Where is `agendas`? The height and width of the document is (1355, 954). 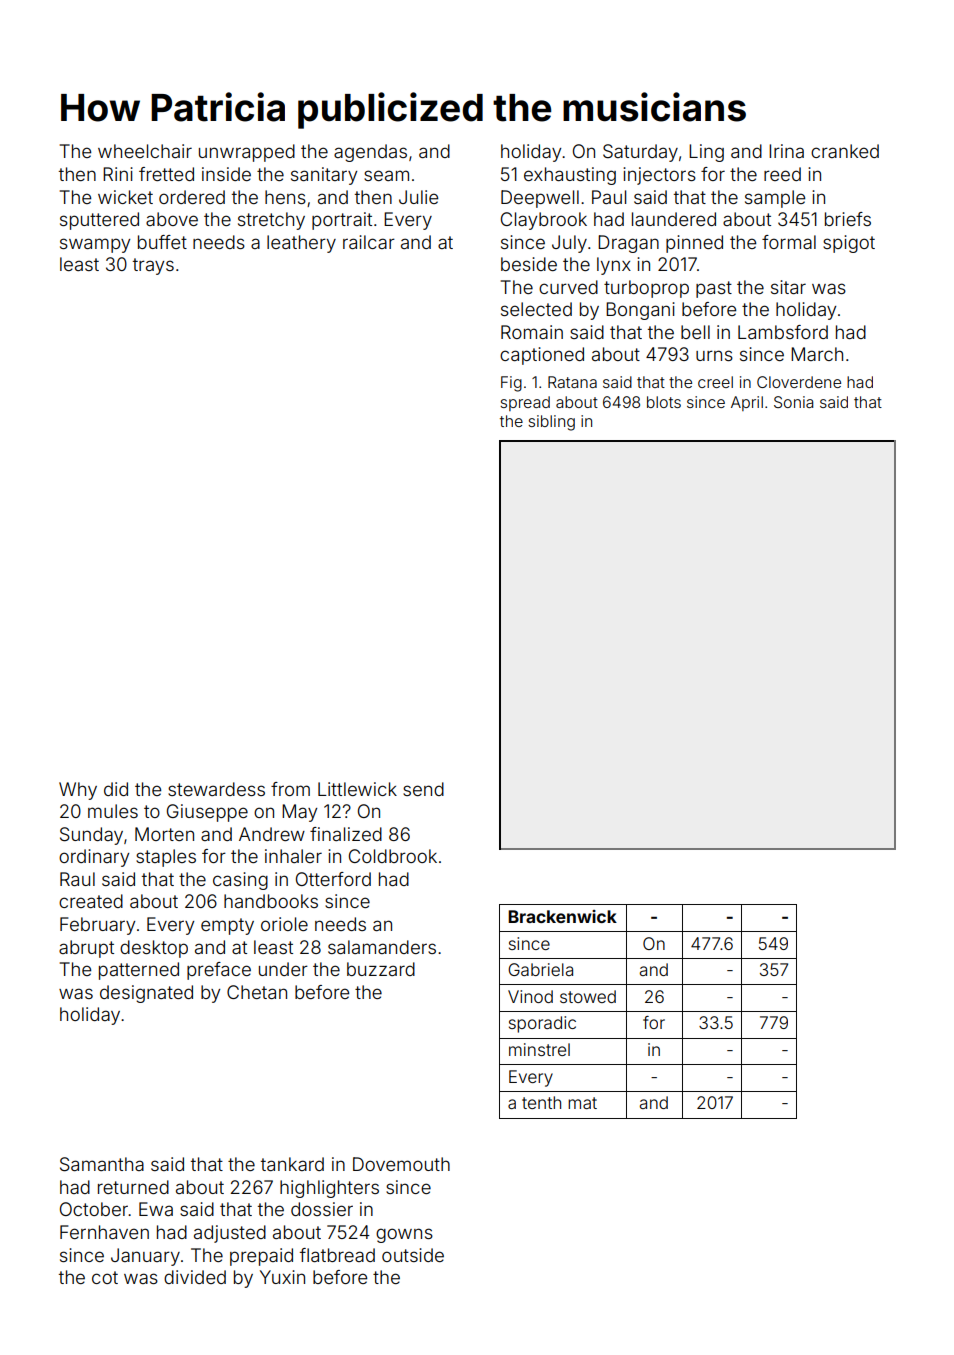 agendas is located at coordinates (370, 153).
